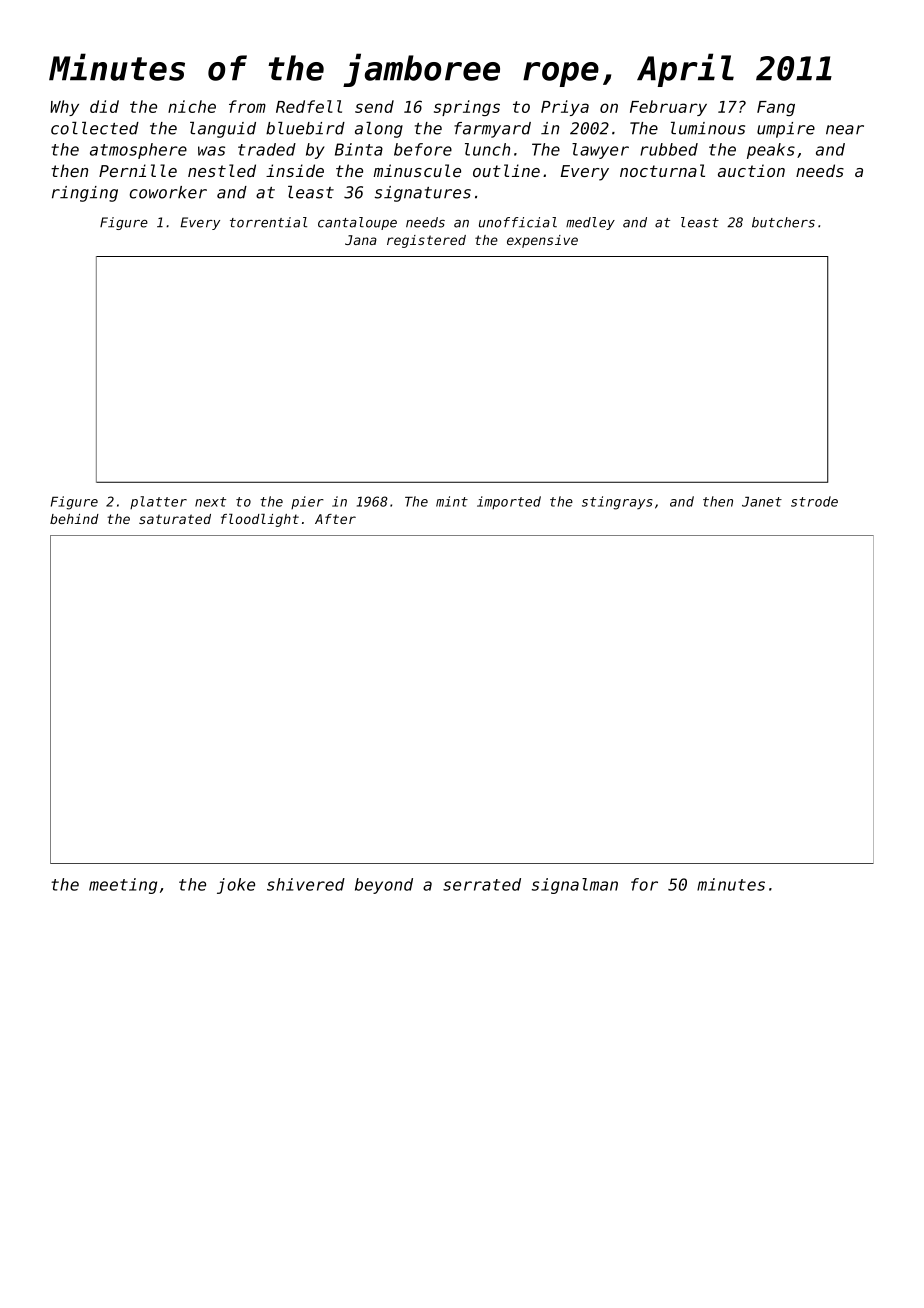 The height and width of the screenshot is (1308, 924). I want to click on send, so click(374, 106).
